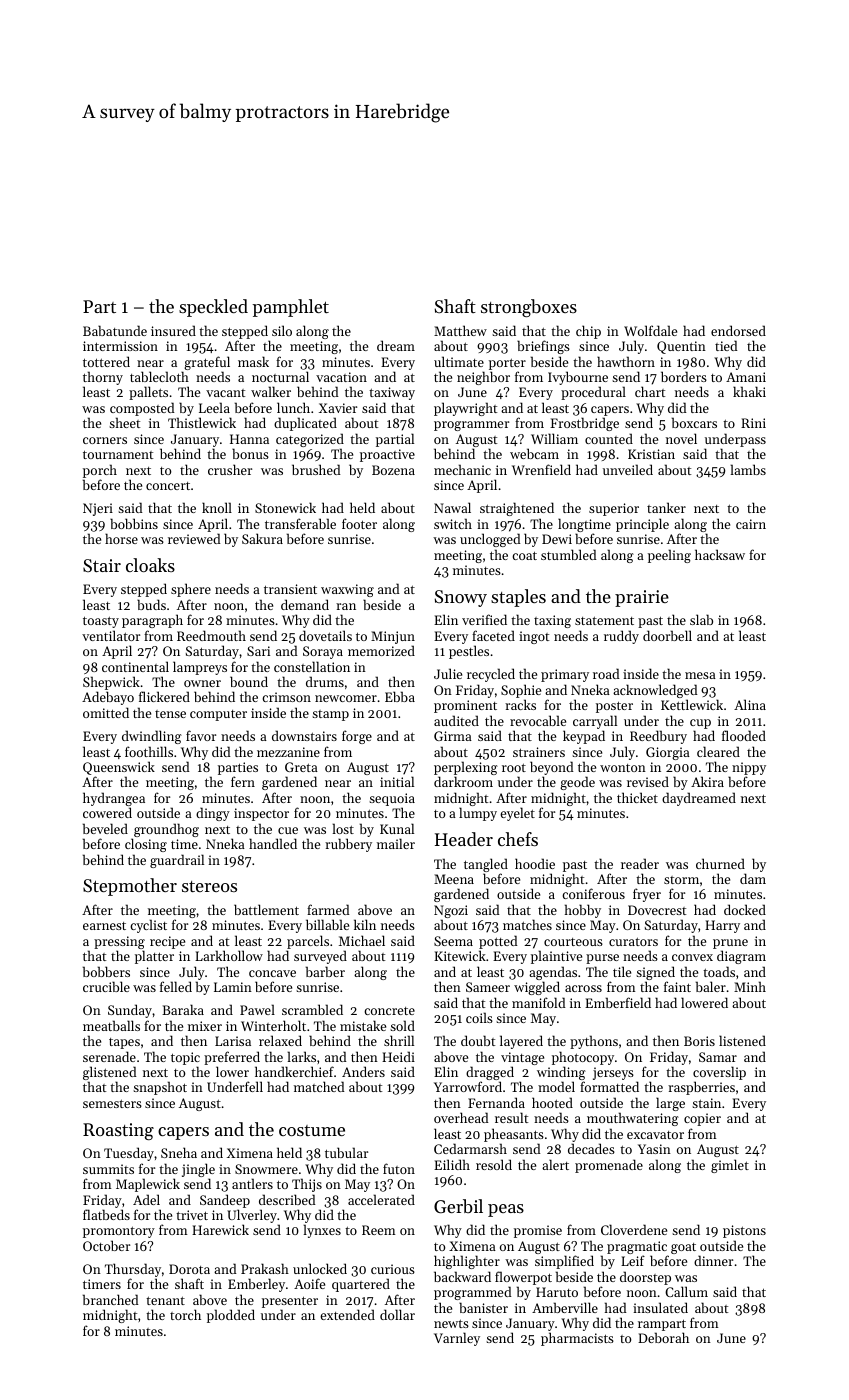 This image has width=849, height=1400. What do you see at coordinates (529, 308) in the image?
I see `strongboxes` at bounding box center [529, 308].
